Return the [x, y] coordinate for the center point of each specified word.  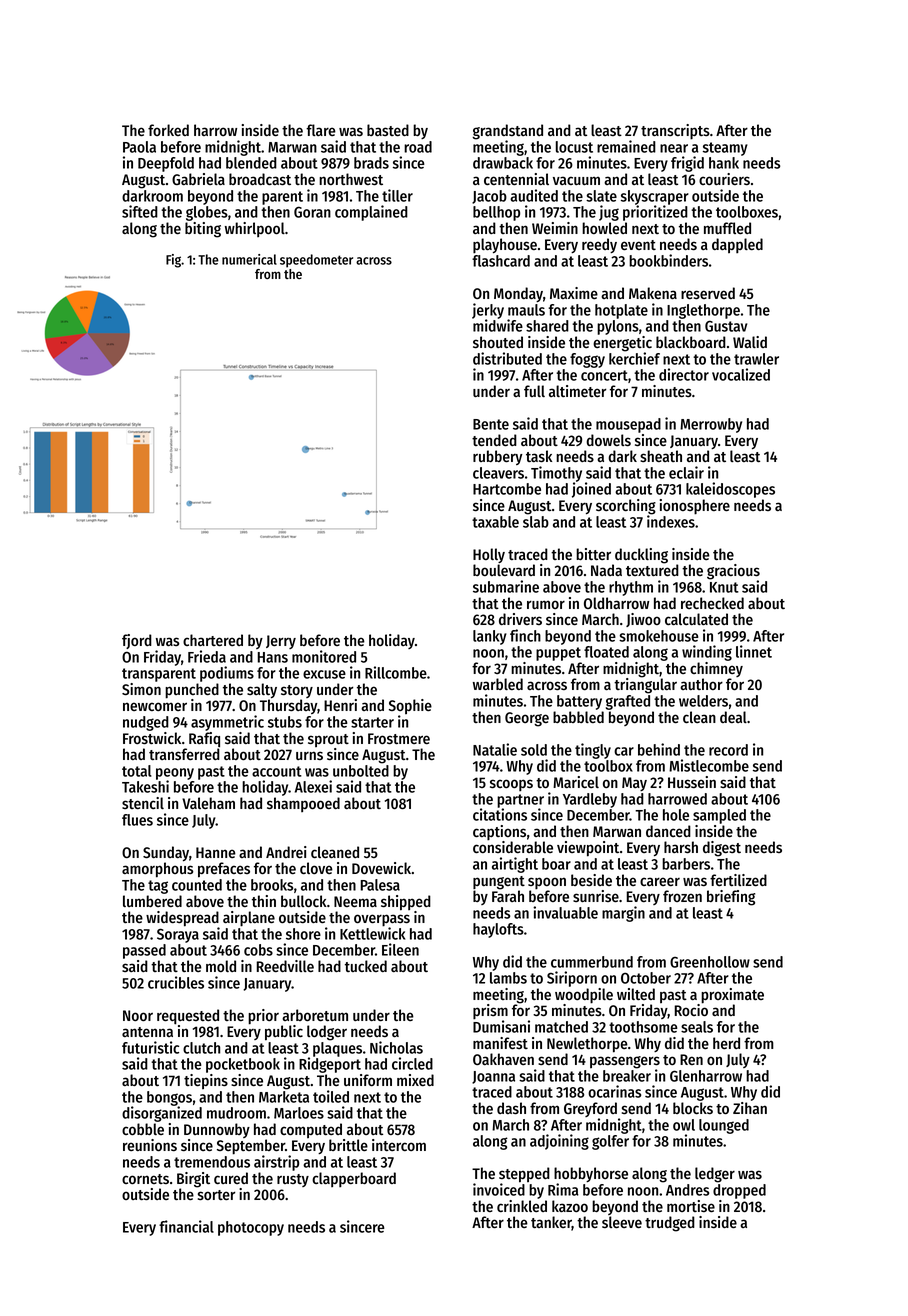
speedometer [316, 261]
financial [186, 1226]
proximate [732, 996]
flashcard [501, 261]
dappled [737, 245]
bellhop [496, 213]
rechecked [712, 603]
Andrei [286, 852]
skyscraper [655, 197]
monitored [324, 656]
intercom [399, 1145]
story [297, 691]
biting [203, 230]
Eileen [400, 949]
